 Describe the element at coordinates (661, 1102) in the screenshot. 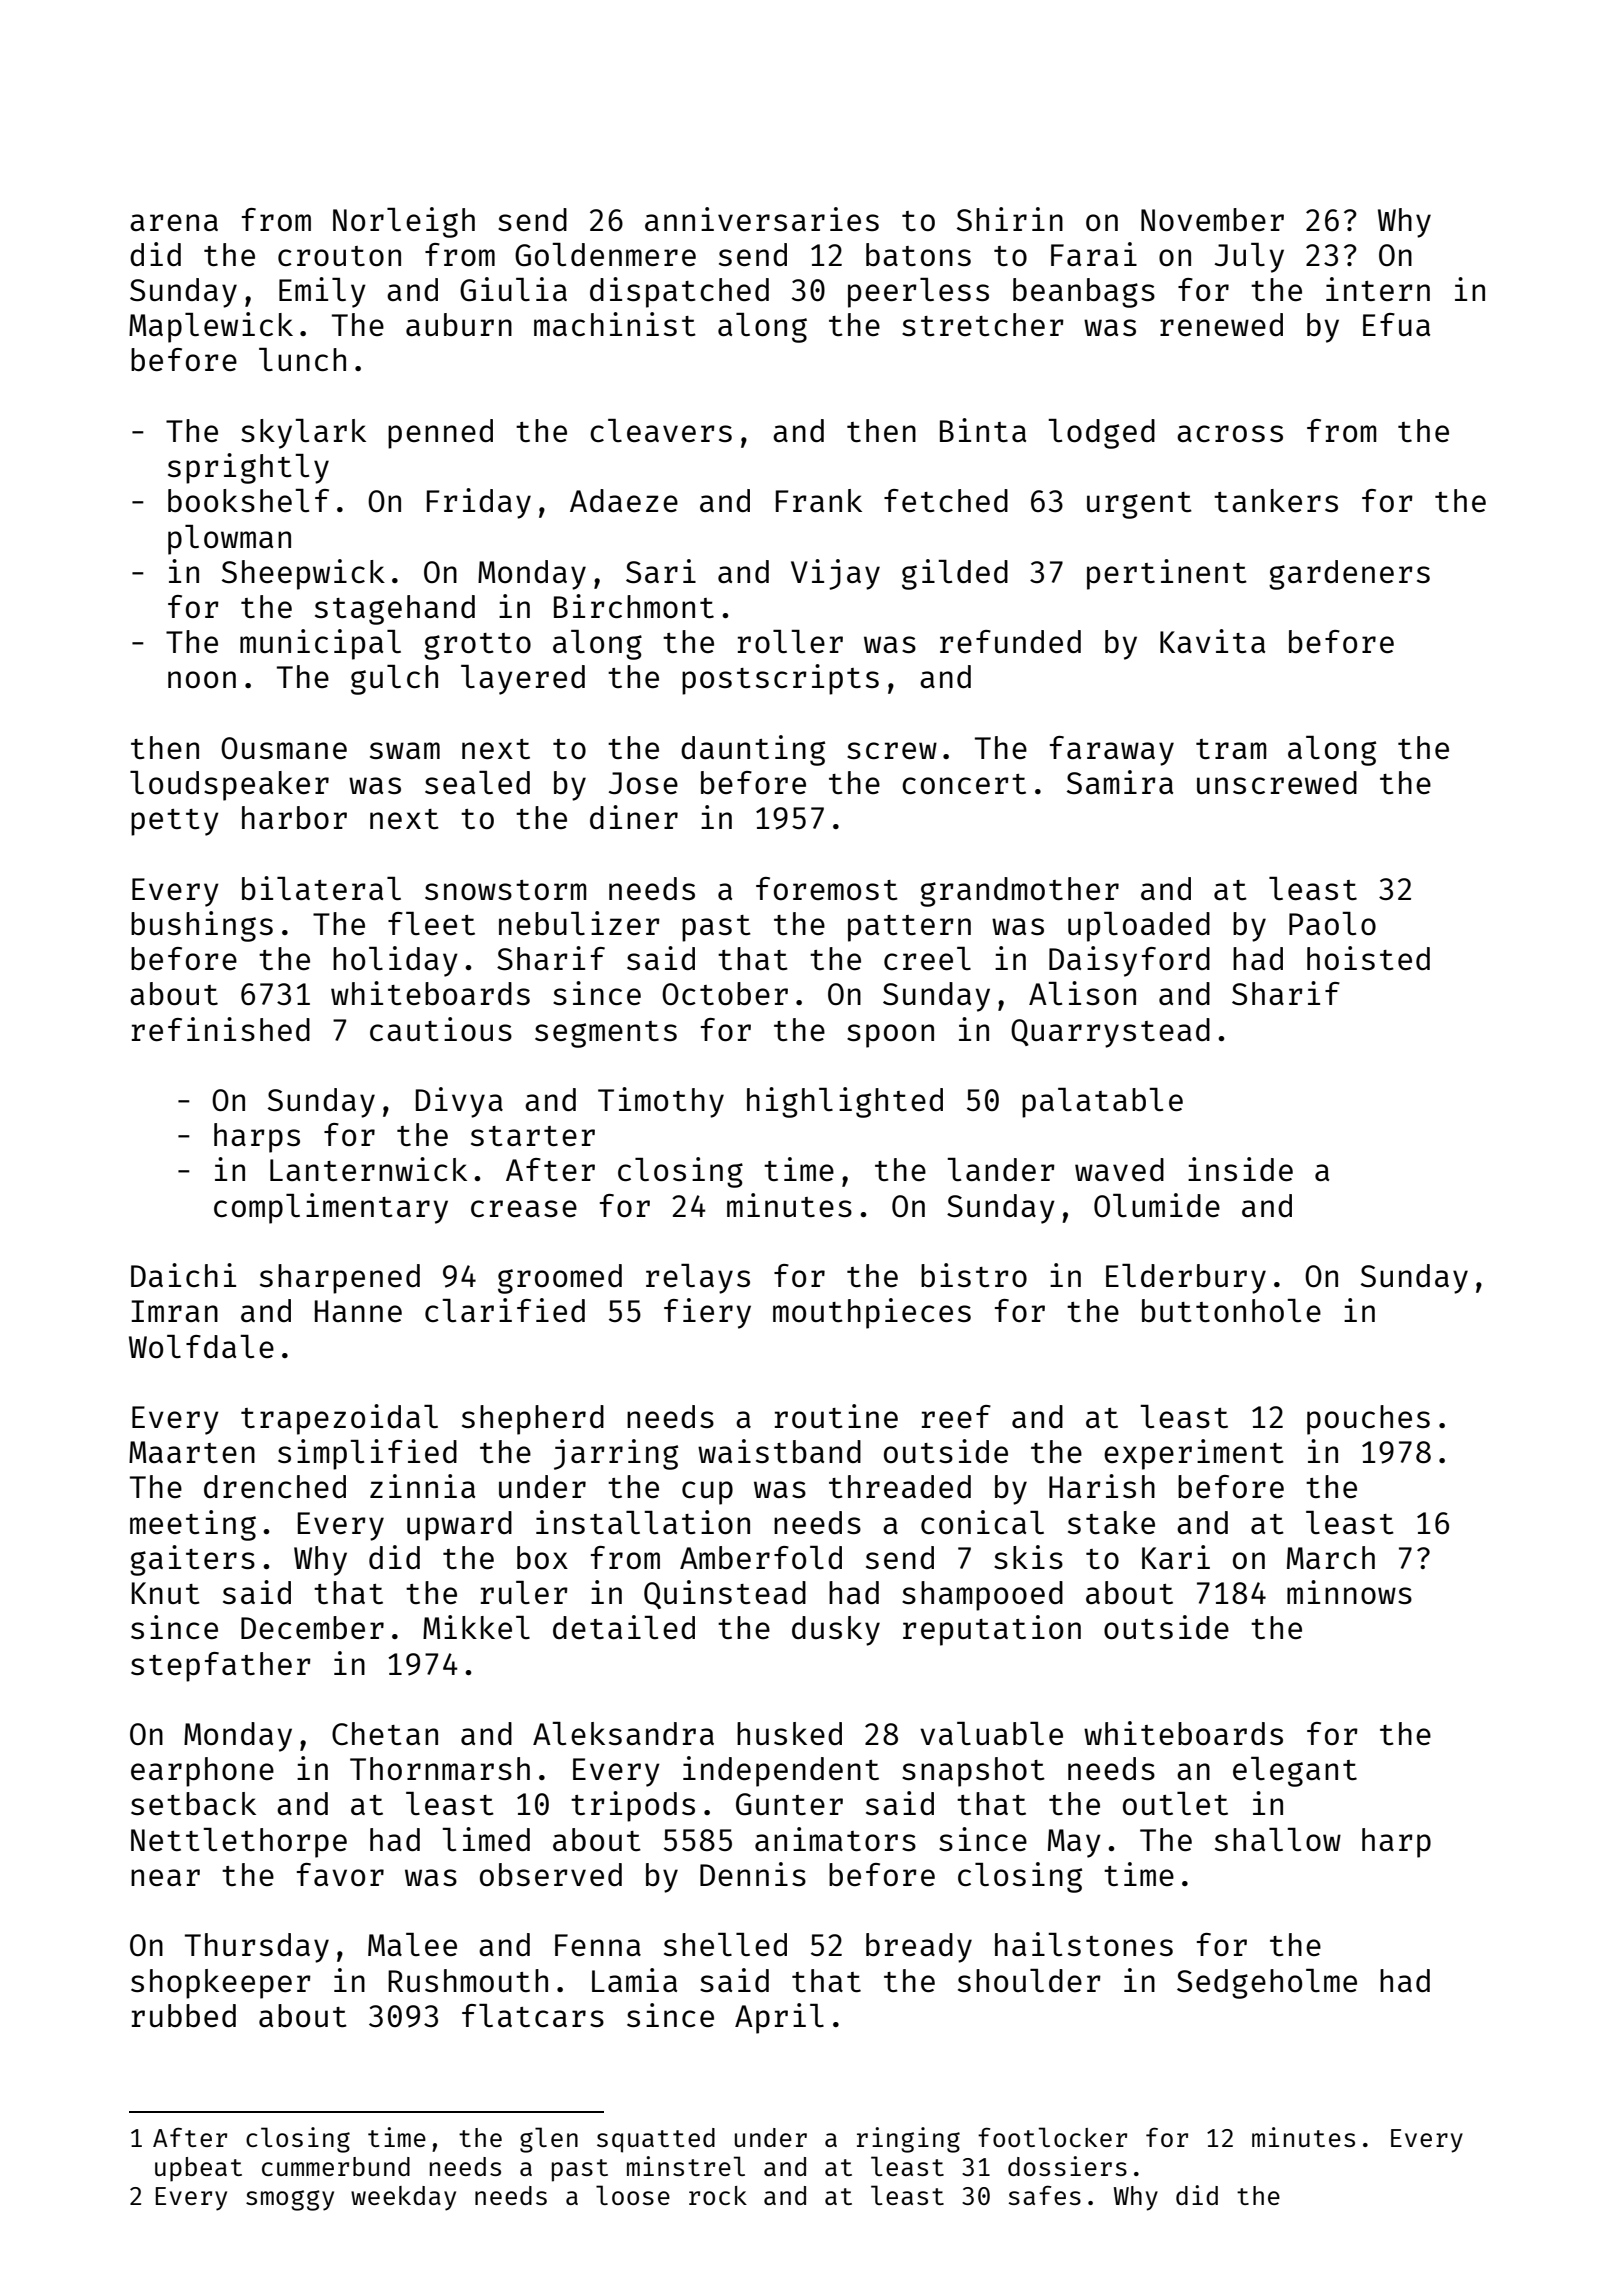

I see `Timothy` at that location.
